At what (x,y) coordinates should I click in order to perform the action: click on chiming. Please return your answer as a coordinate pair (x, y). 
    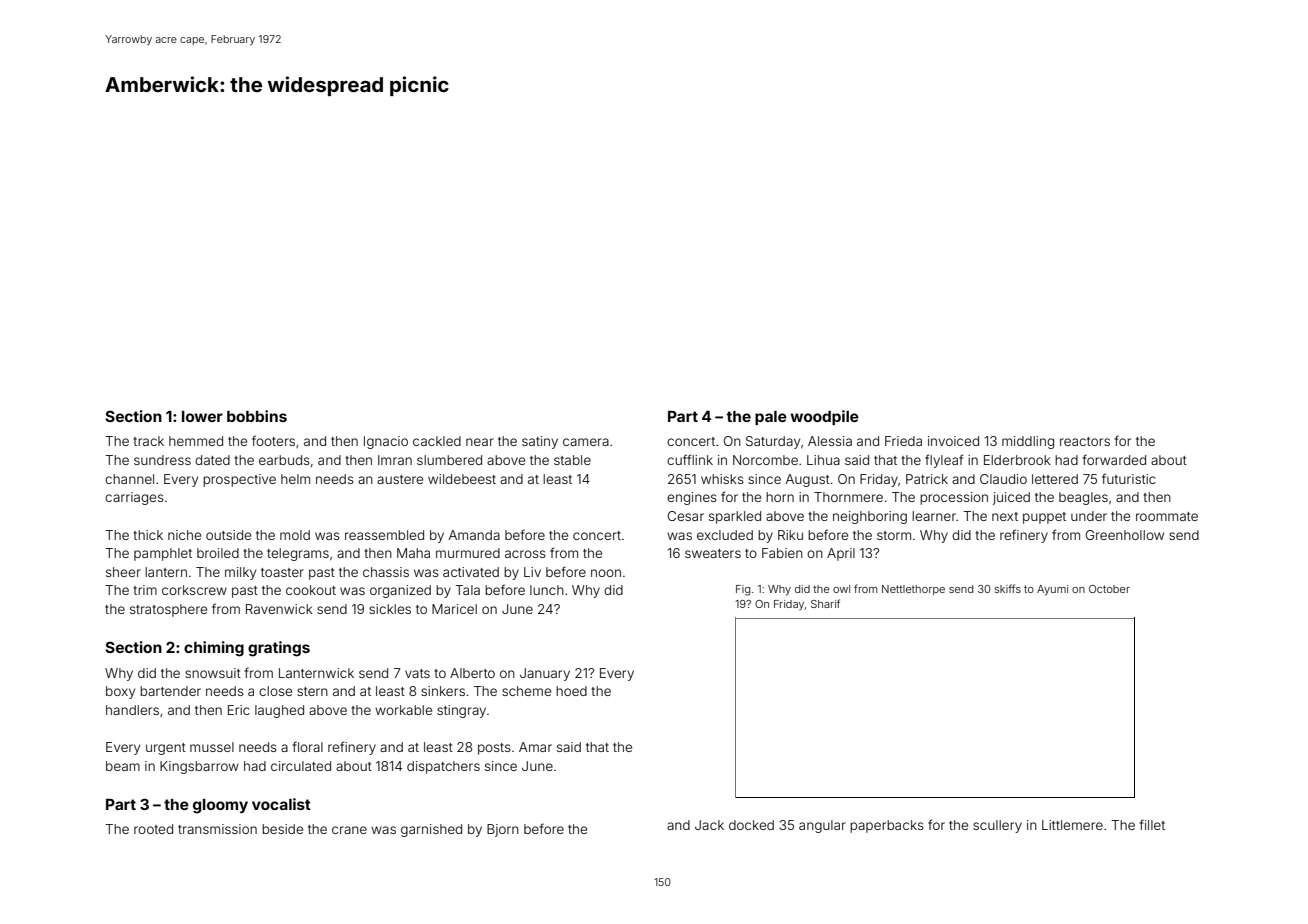
    Looking at the image, I should click on (214, 649).
